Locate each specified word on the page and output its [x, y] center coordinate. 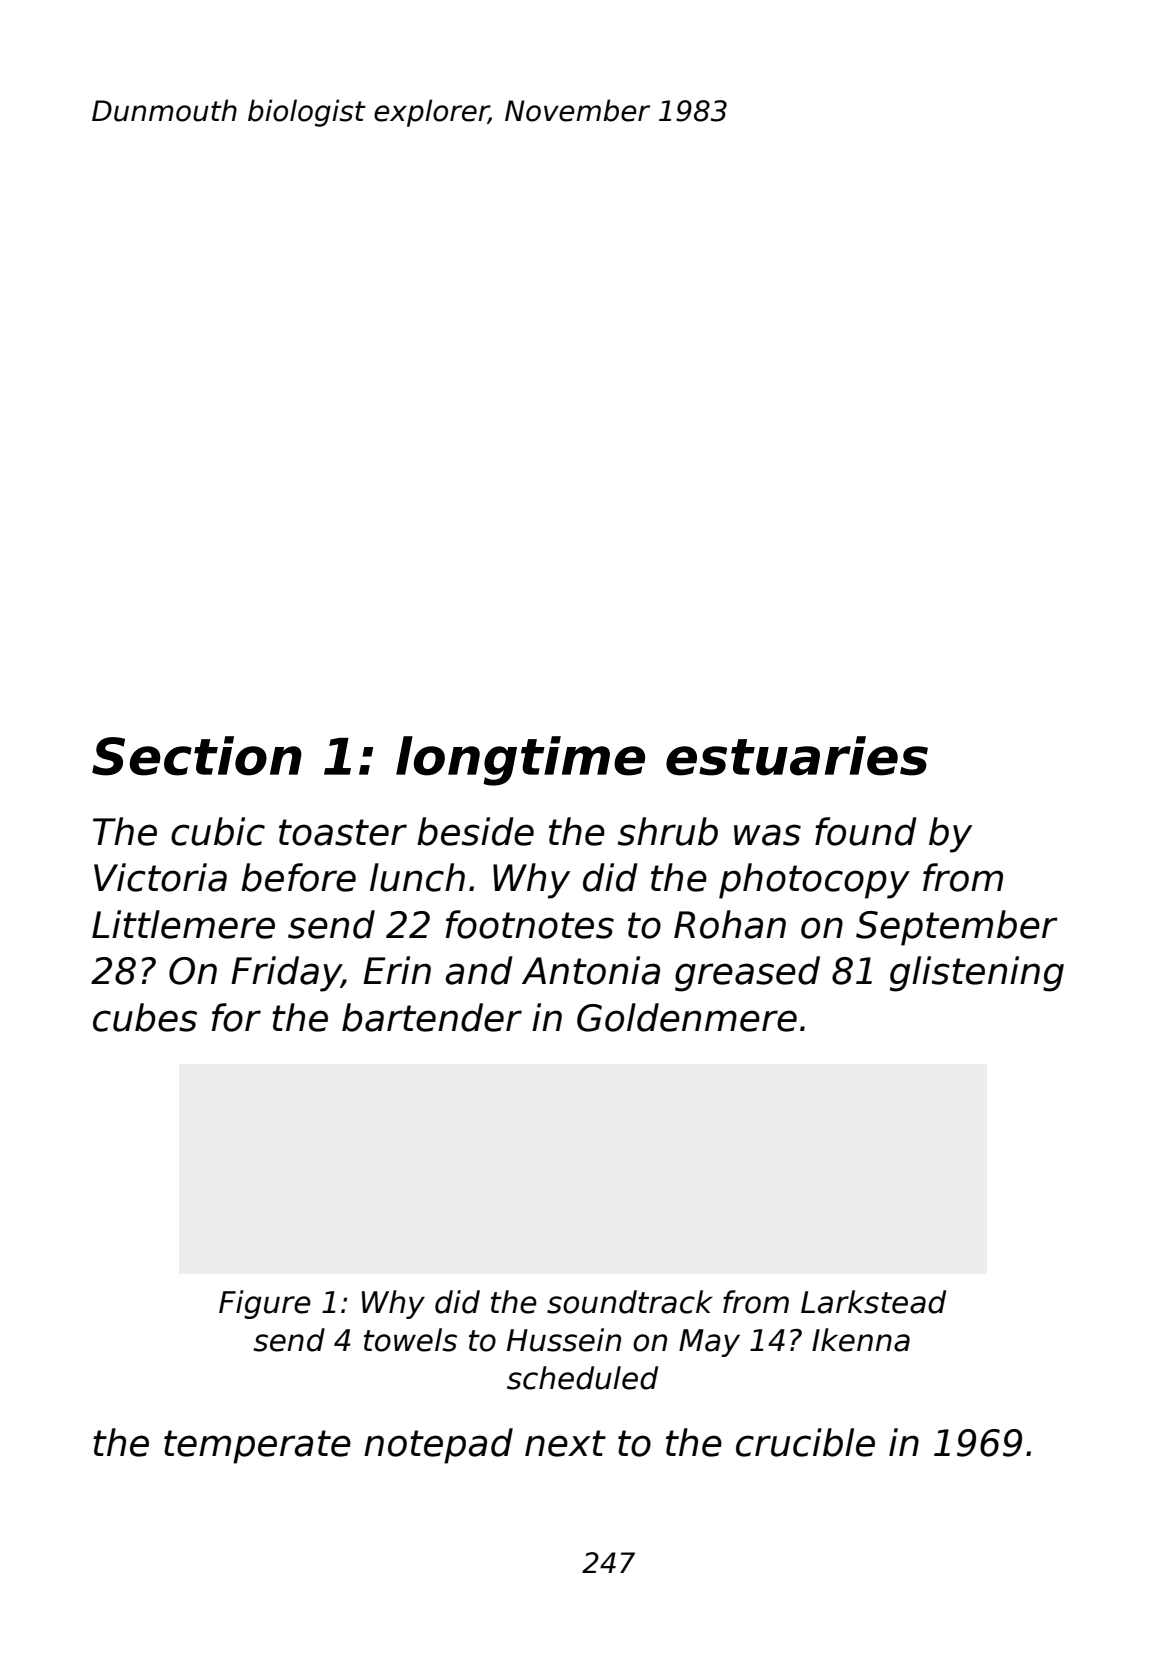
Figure [265, 1304]
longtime [520, 761]
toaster [343, 832]
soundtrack [630, 1302]
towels [410, 1340]
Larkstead [873, 1302]
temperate [257, 1447]
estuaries [797, 756]
